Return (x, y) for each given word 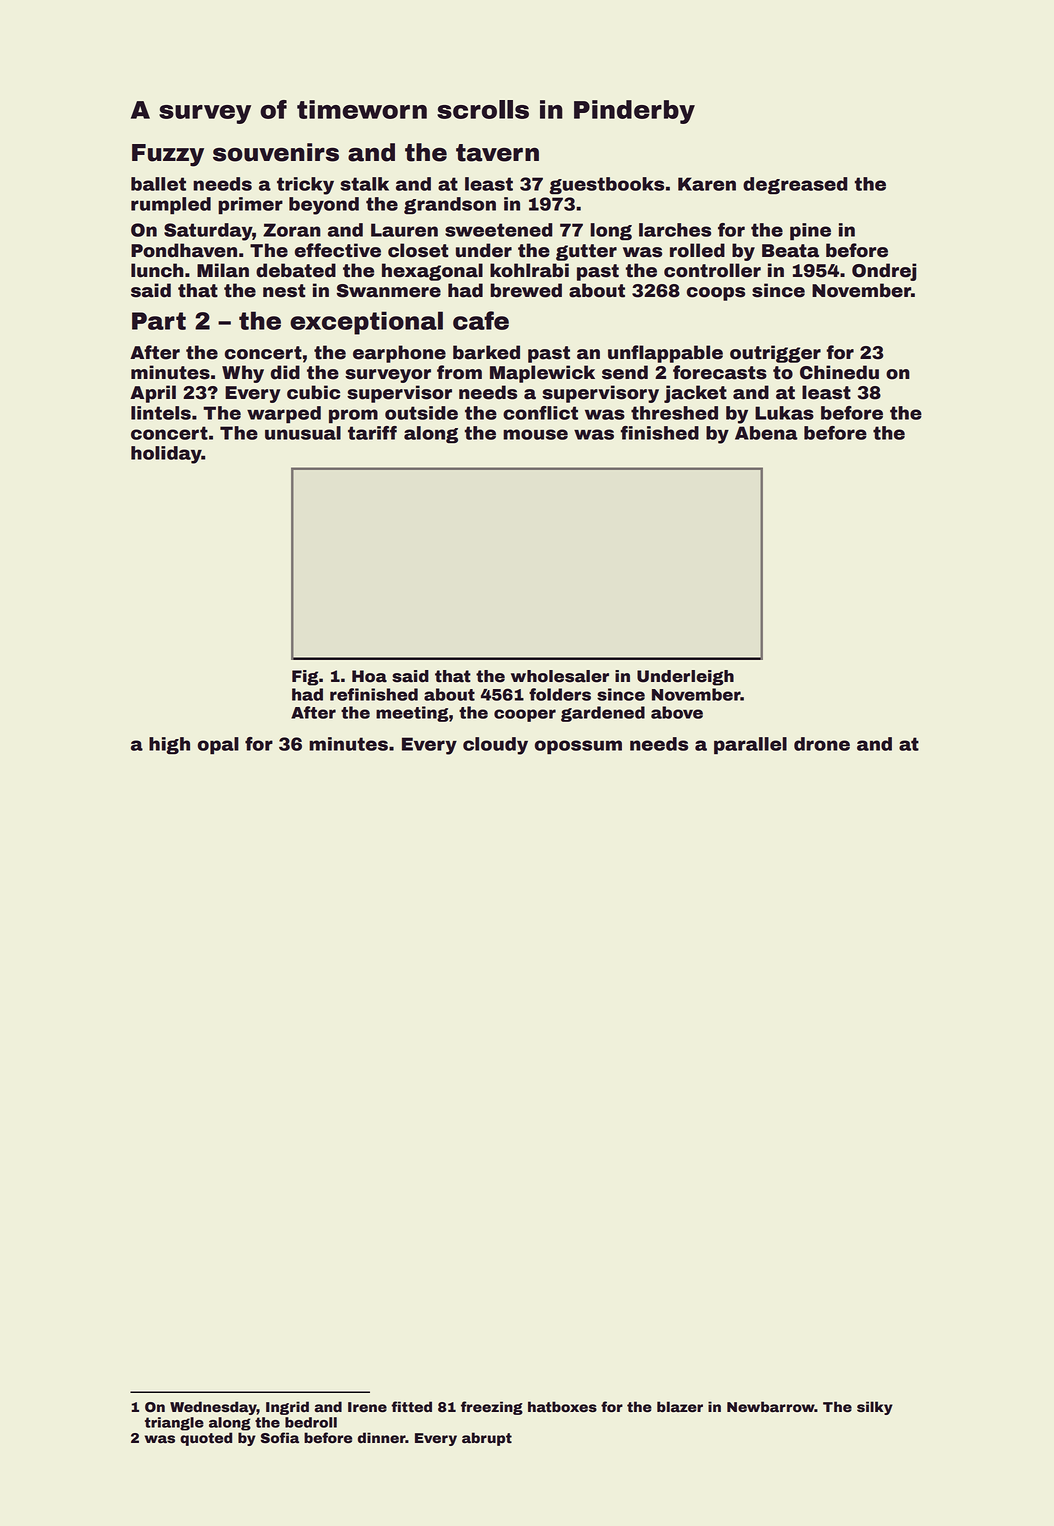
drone (822, 744)
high (169, 745)
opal (218, 746)
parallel (750, 745)
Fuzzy (168, 155)
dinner (382, 1437)
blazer (680, 1407)
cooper (525, 715)
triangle (174, 1424)
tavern (497, 153)
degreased (795, 185)
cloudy (495, 746)
